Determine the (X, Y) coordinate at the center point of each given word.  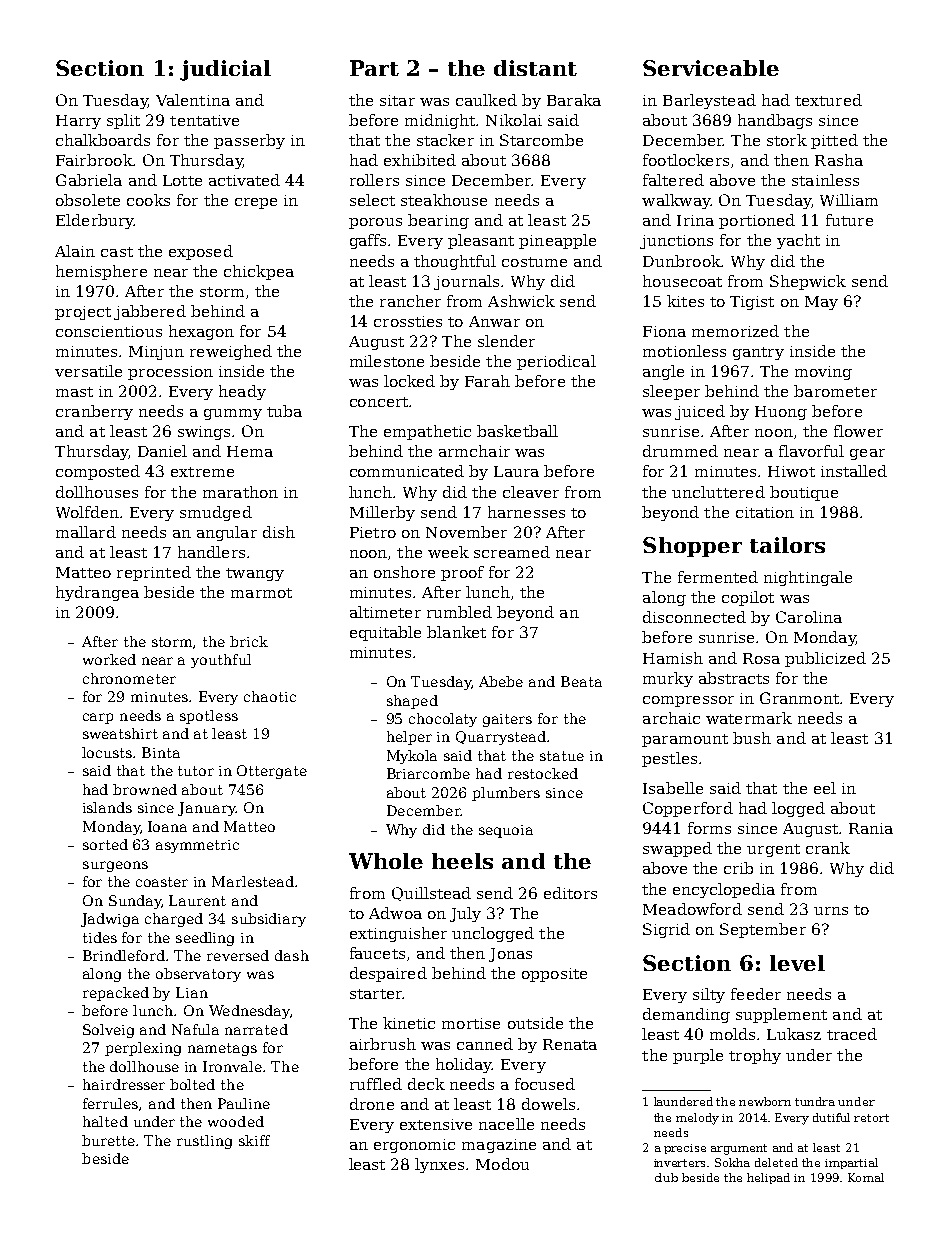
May (821, 303)
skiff (254, 1140)
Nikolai (514, 120)
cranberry (94, 412)
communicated (407, 471)
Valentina (193, 100)
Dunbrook (682, 261)
